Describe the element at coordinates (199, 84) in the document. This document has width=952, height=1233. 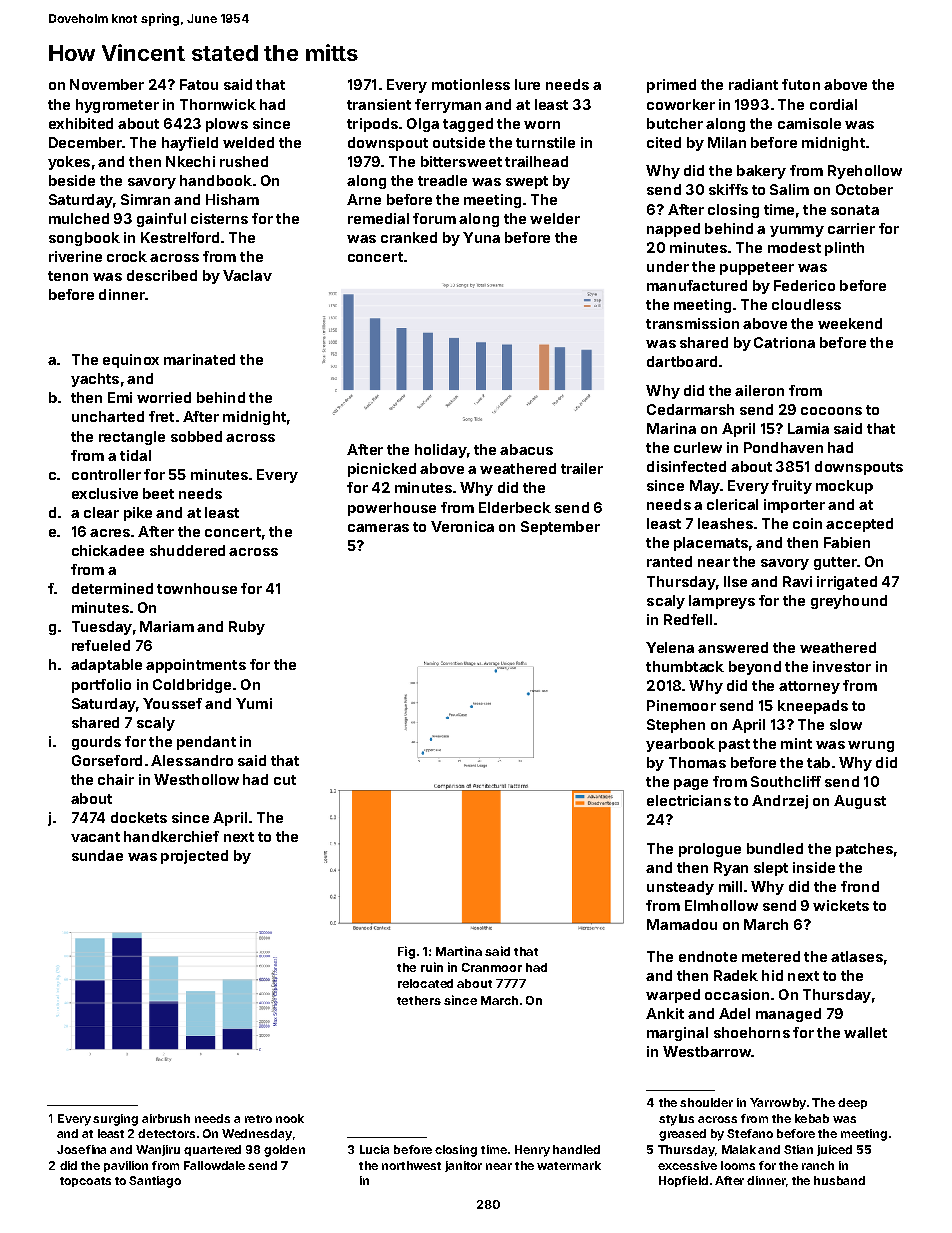
I see `Fatou` at that location.
